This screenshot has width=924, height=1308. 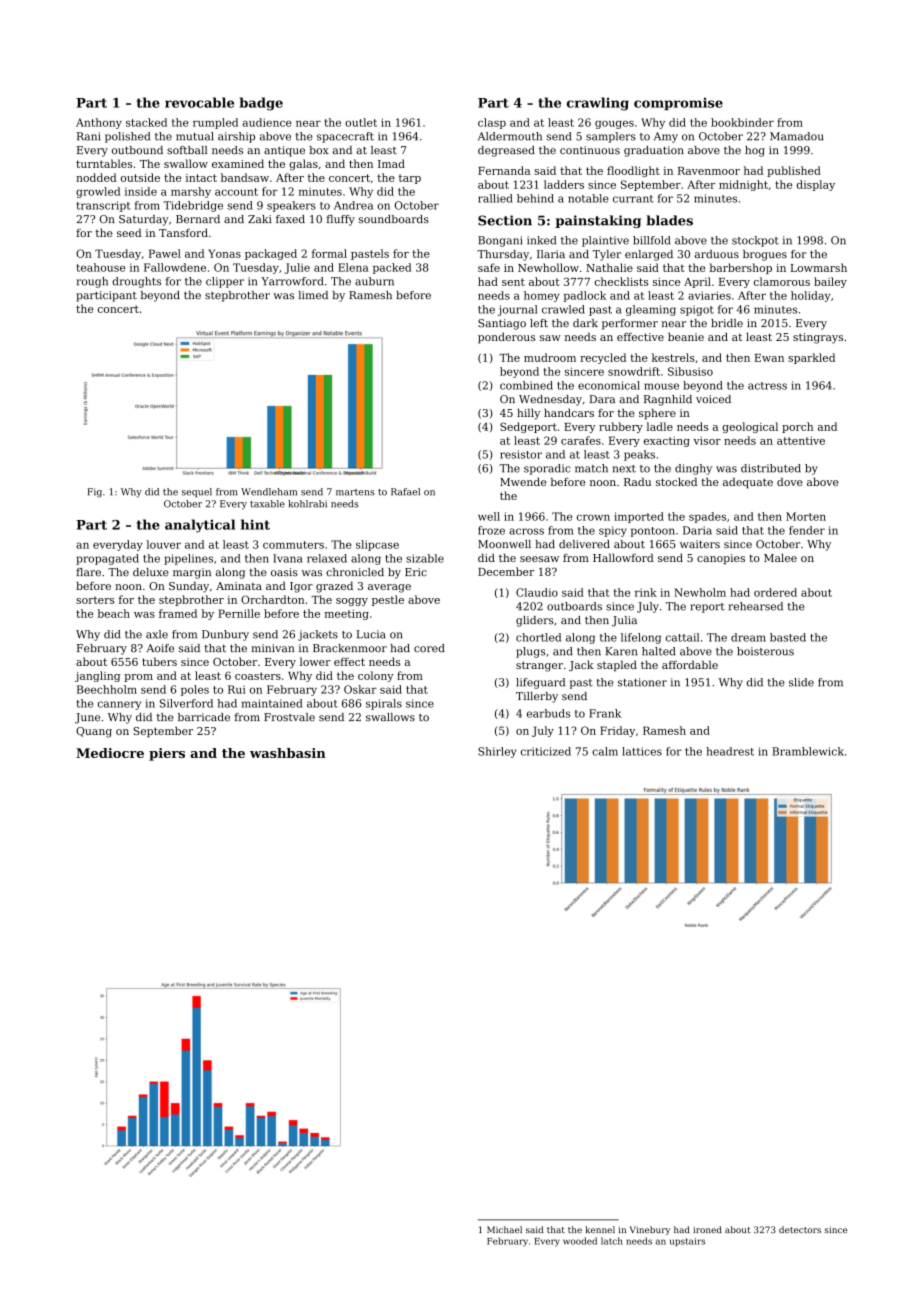 What do you see at coordinates (167, 754) in the screenshot?
I see `piers` at bounding box center [167, 754].
